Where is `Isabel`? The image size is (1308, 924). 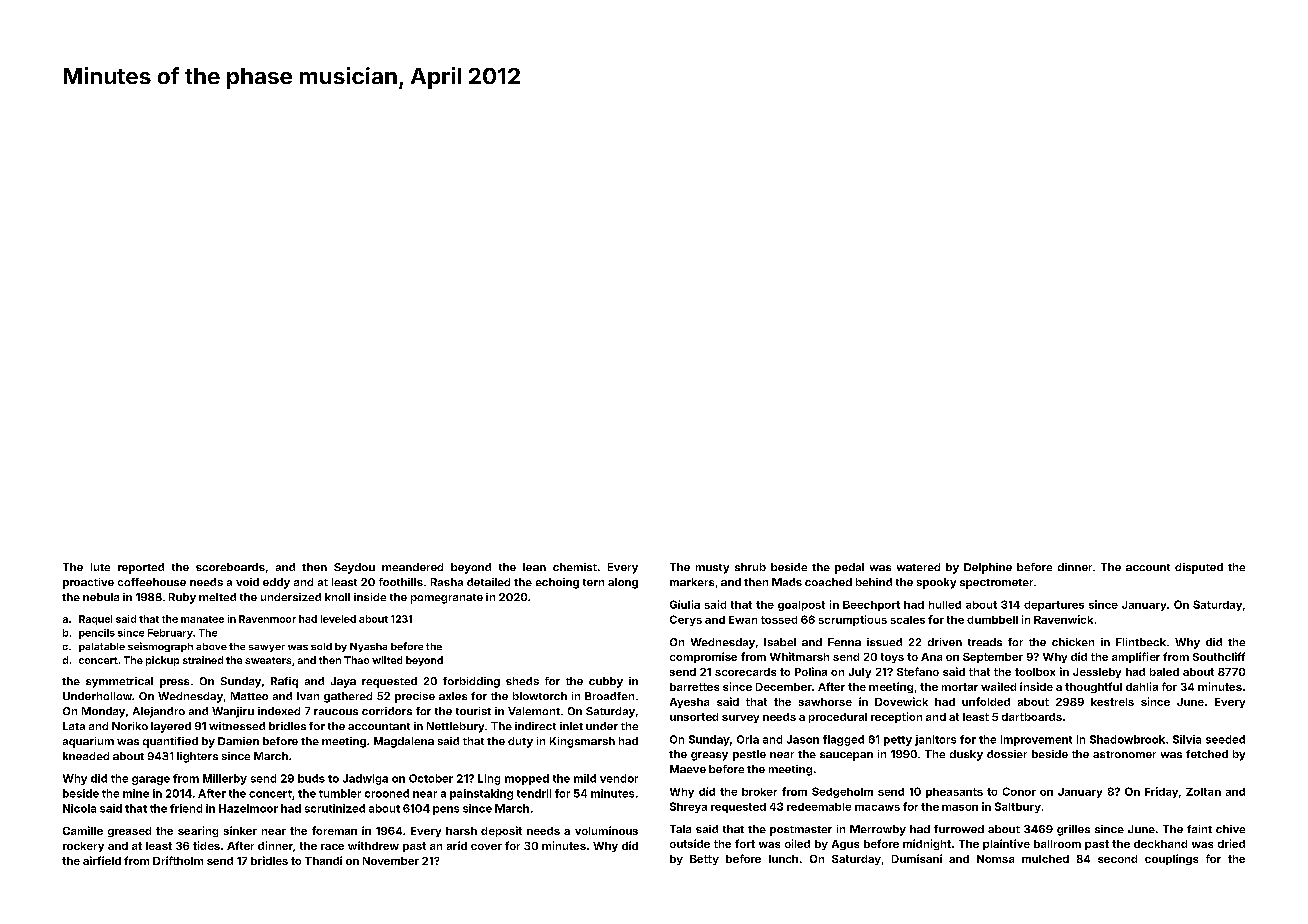
Isabel is located at coordinates (780, 642).
